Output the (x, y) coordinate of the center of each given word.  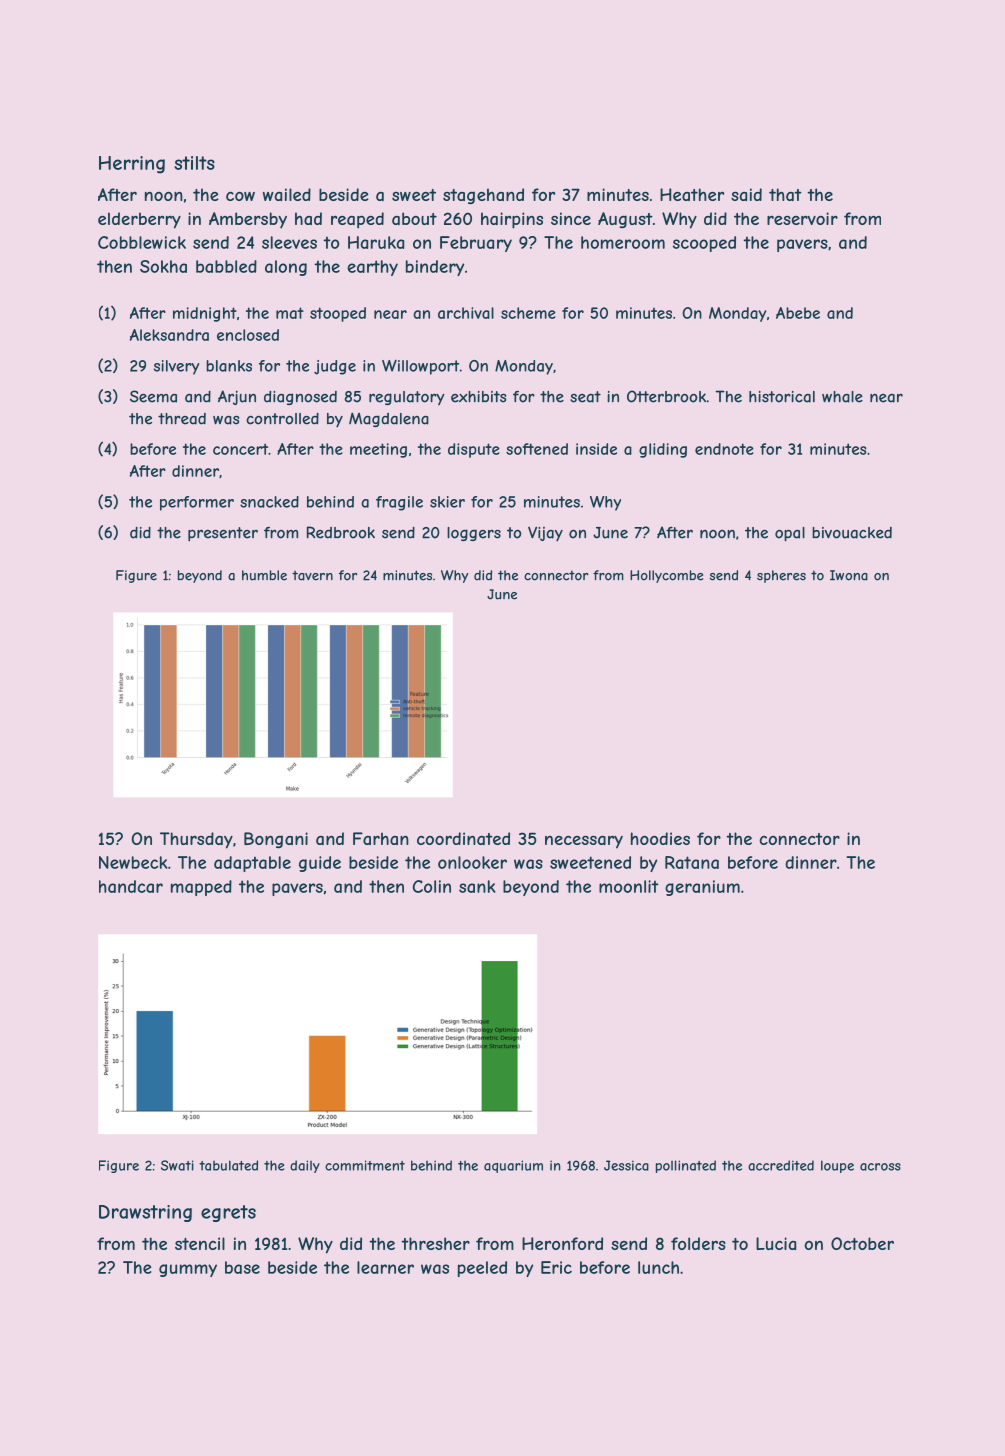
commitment (365, 1165)
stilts (194, 163)
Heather (692, 194)
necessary (584, 842)
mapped (201, 888)
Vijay (545, 534)
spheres (781, 576)
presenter (223, 534)
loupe (837, 1166)
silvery (176, 367)
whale (842, 397)
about (414, 218)
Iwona (849, 575)
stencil (200, 1243)
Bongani (276, 840)
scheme (528, 313)
